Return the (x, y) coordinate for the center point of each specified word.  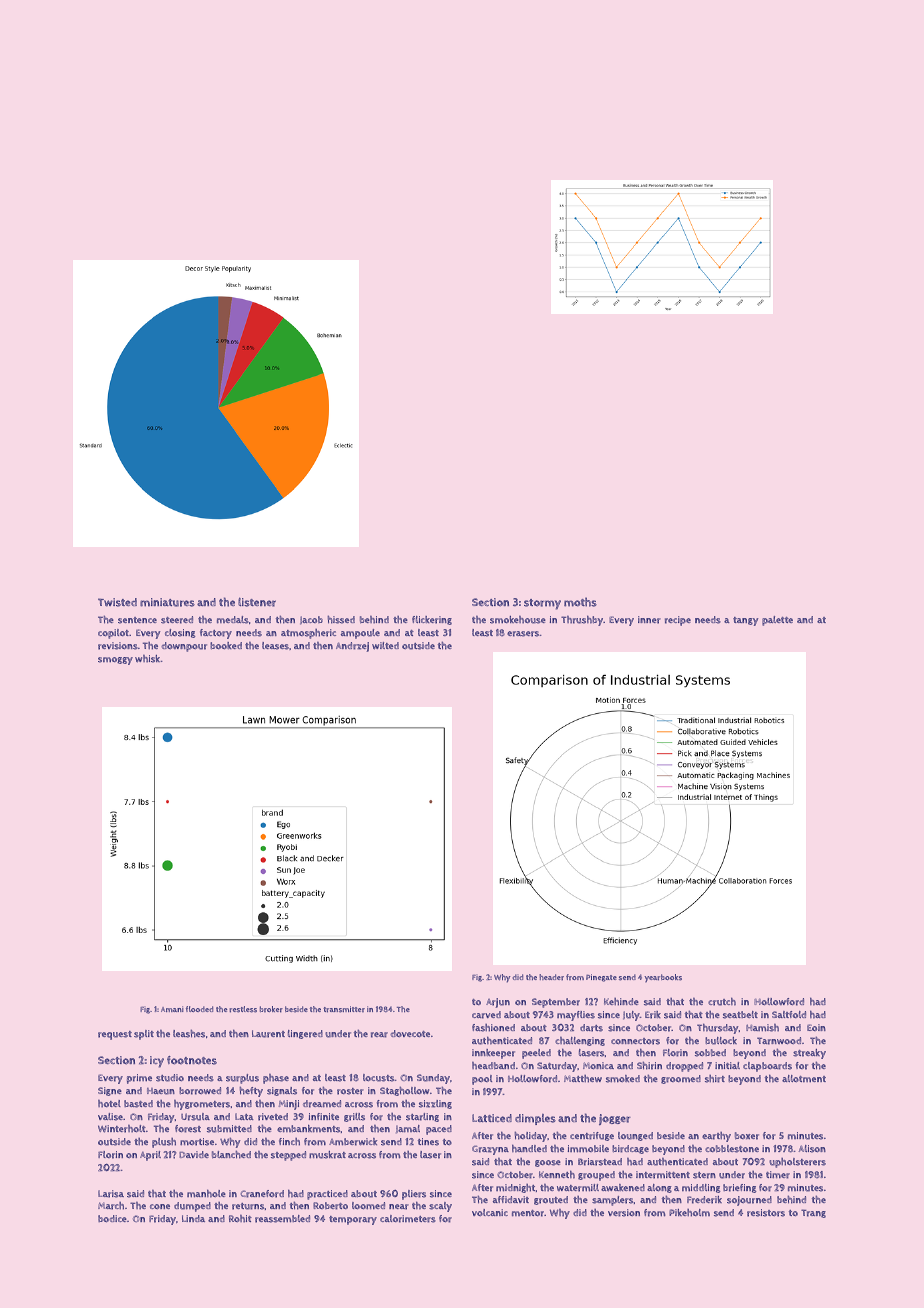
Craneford (262, 1194)
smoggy (115, 661)
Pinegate (601, 978)
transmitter (344, 1009)
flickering (432, 620)
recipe (678, 621)
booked (226, 645)
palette (777, 621)
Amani (172, 1009)
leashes (189, 1034)
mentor (528, 1213)
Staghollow (404, 1091)
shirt (715, 1079)
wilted (385, 646)
